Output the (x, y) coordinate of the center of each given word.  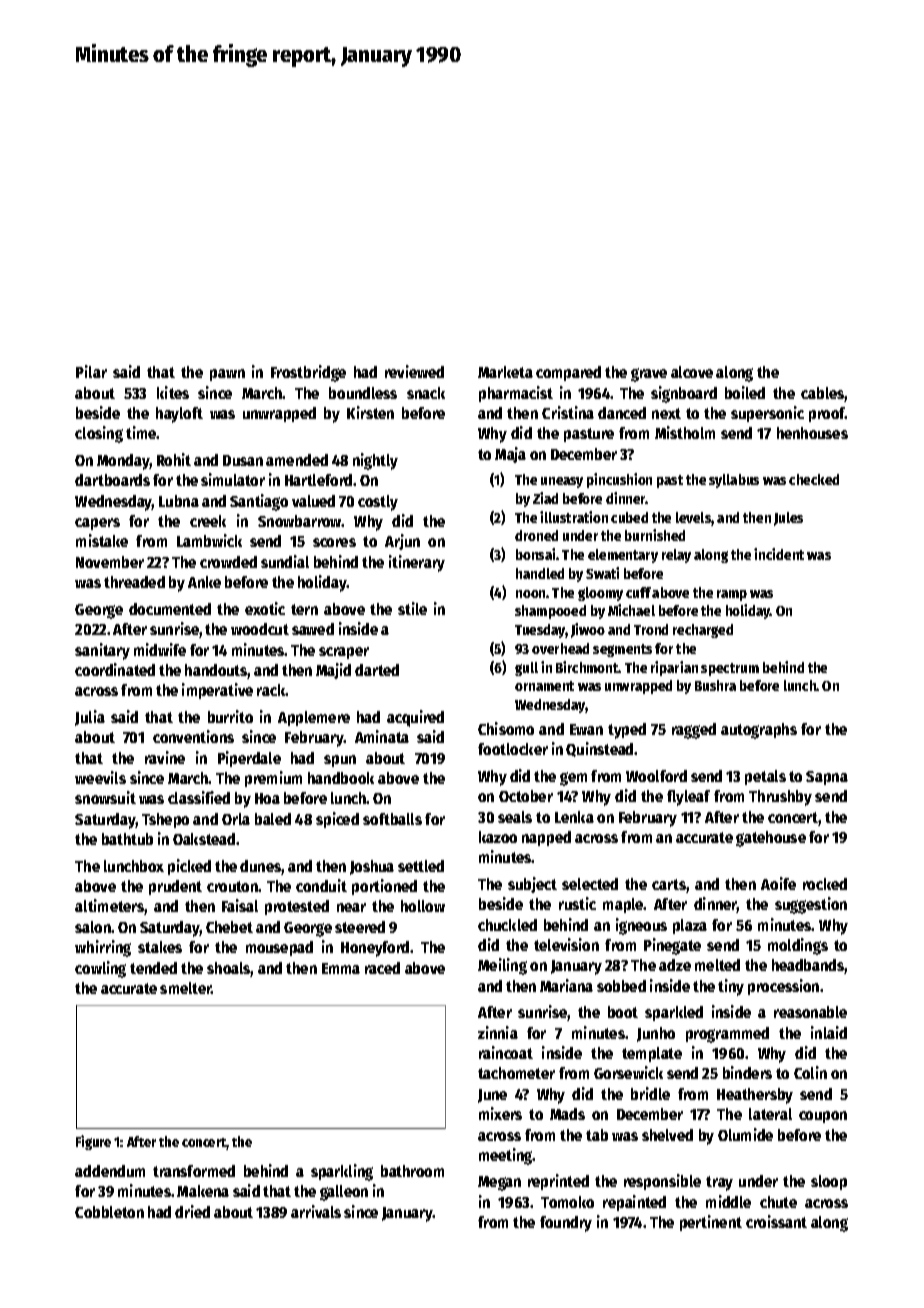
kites (173, 392)
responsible (662, 1182)
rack (271, 690)
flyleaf (688, 798)
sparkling (342, 1172)
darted (377, 670)
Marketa (505, 372)
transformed (194, 1171)
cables (823, 394)
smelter (186, 988)
